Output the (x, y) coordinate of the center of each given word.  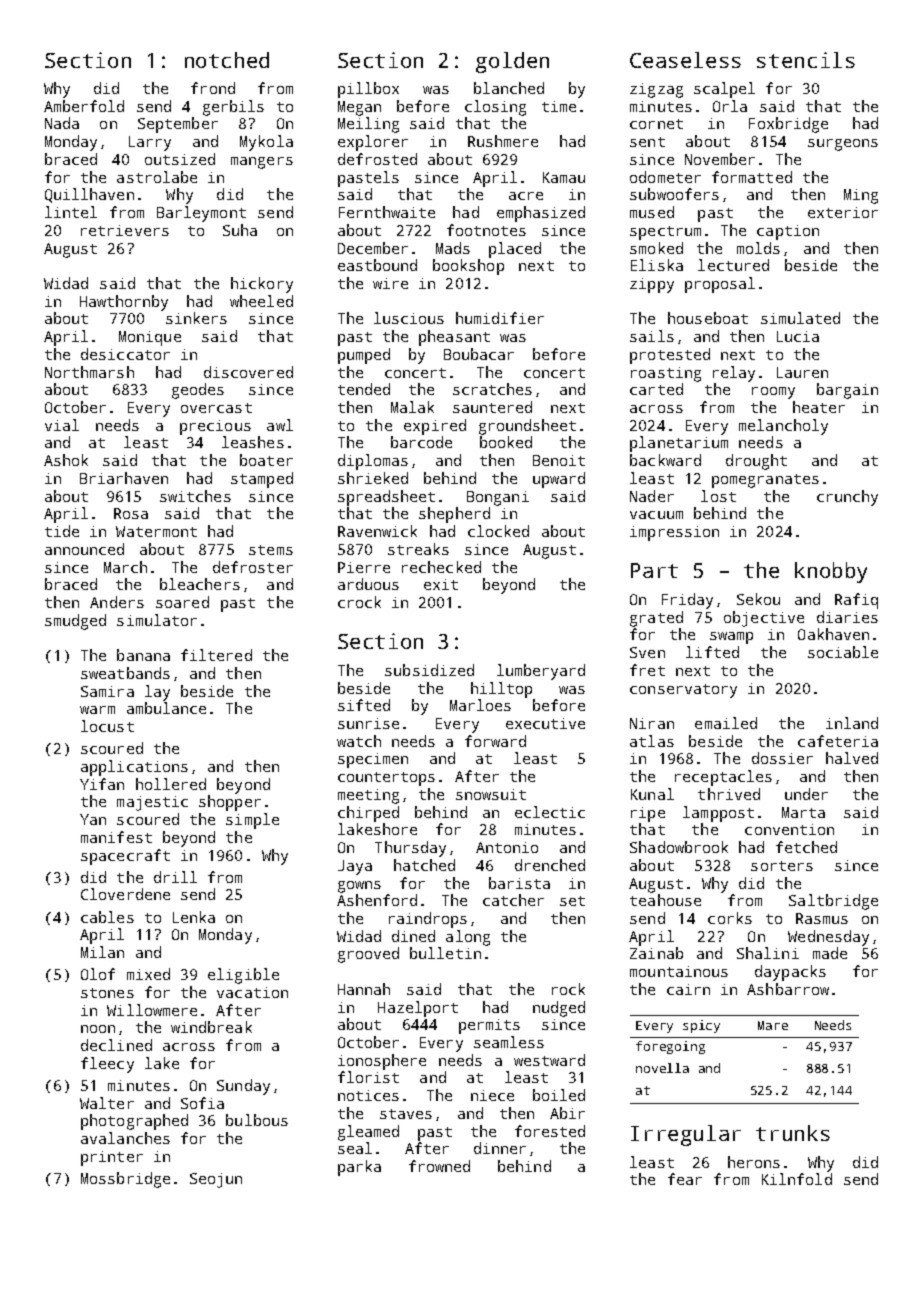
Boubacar (479, 354)
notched (227, 60)
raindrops (428, 920)
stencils (806, 60)
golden (512, 62)
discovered (248, 372)
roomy (773, 393)
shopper (230, 803)
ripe (648, 814)
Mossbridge (125, 1180)
